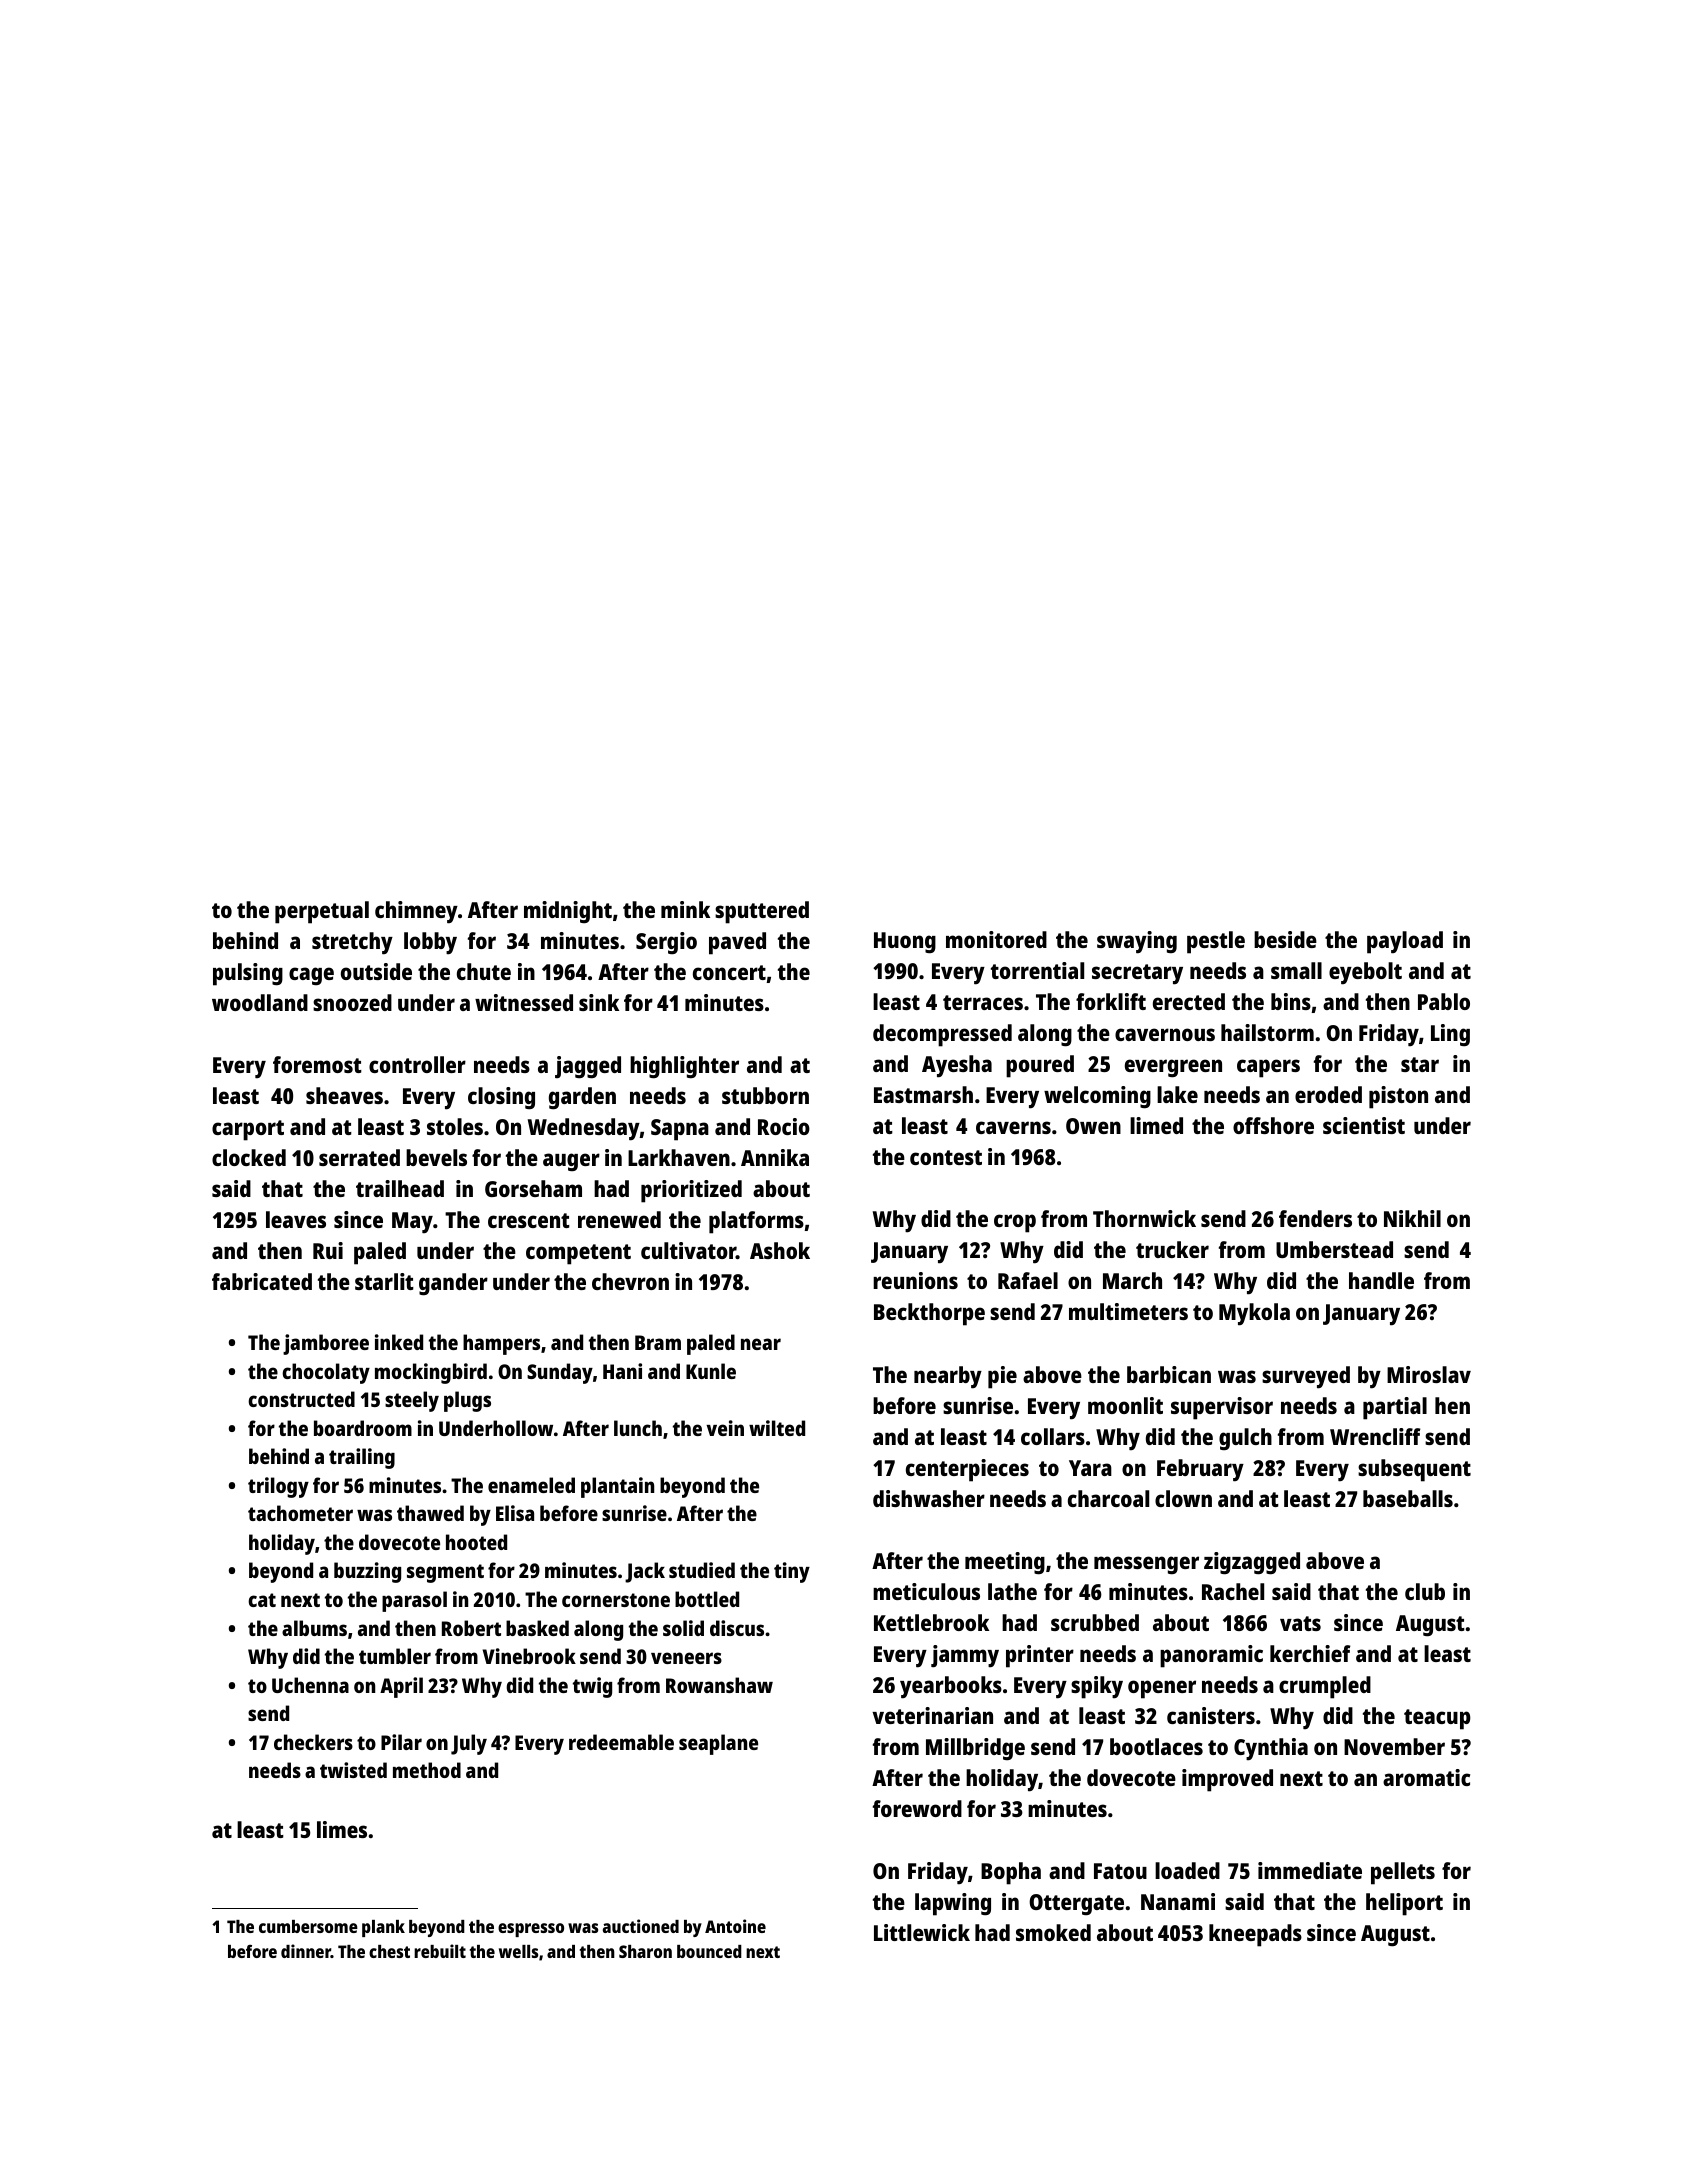 This document has width=1683, height=2178. What do you see at coordinates (359, 1157) in the document?
I see `serrated` at bounding box center [359, 1157].
